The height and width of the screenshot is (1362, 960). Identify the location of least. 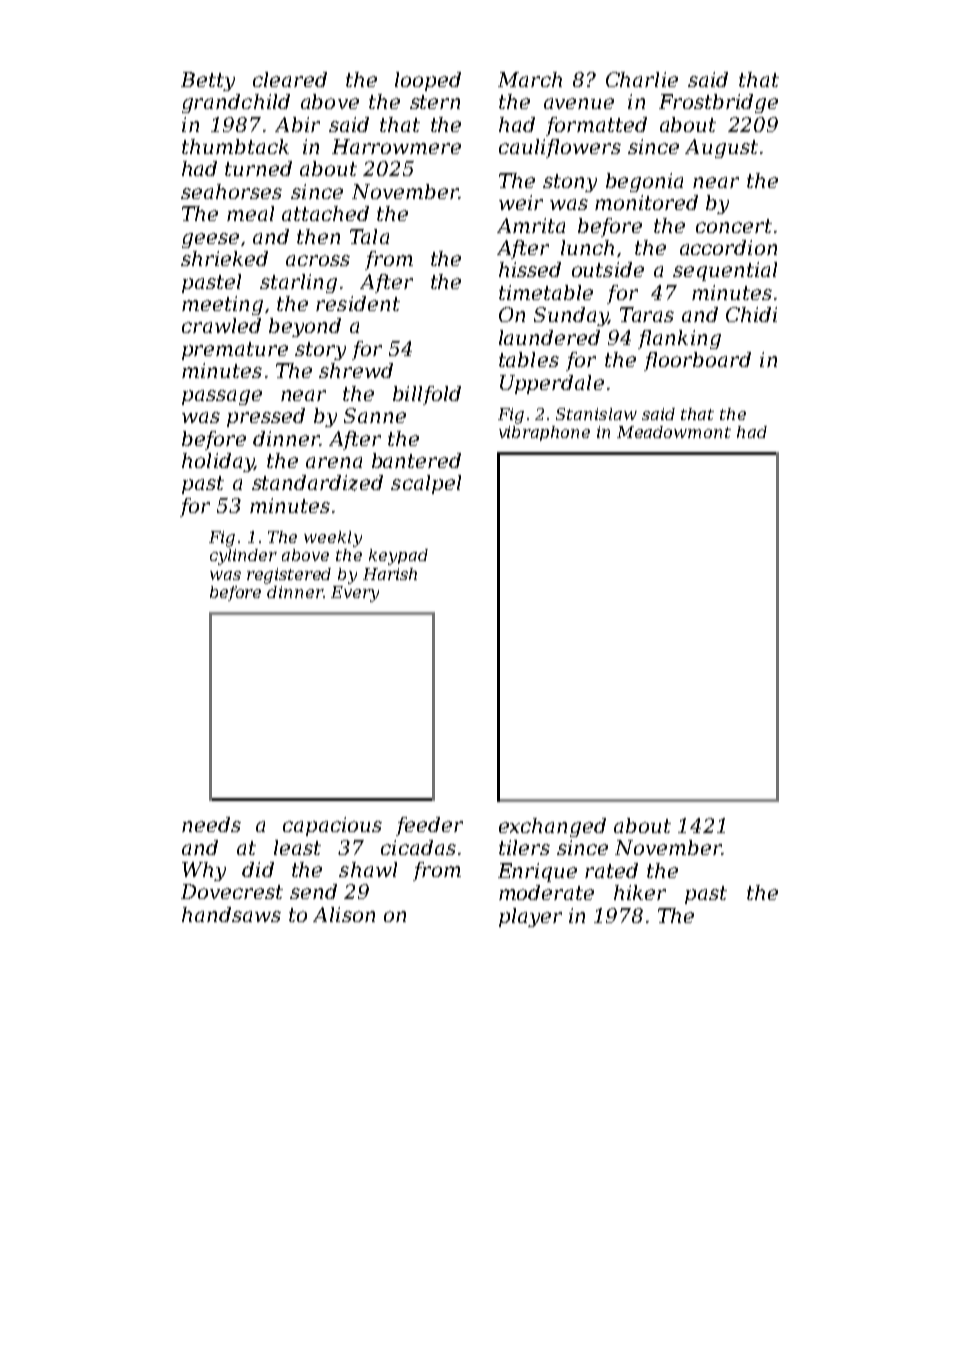
(297, 847).
